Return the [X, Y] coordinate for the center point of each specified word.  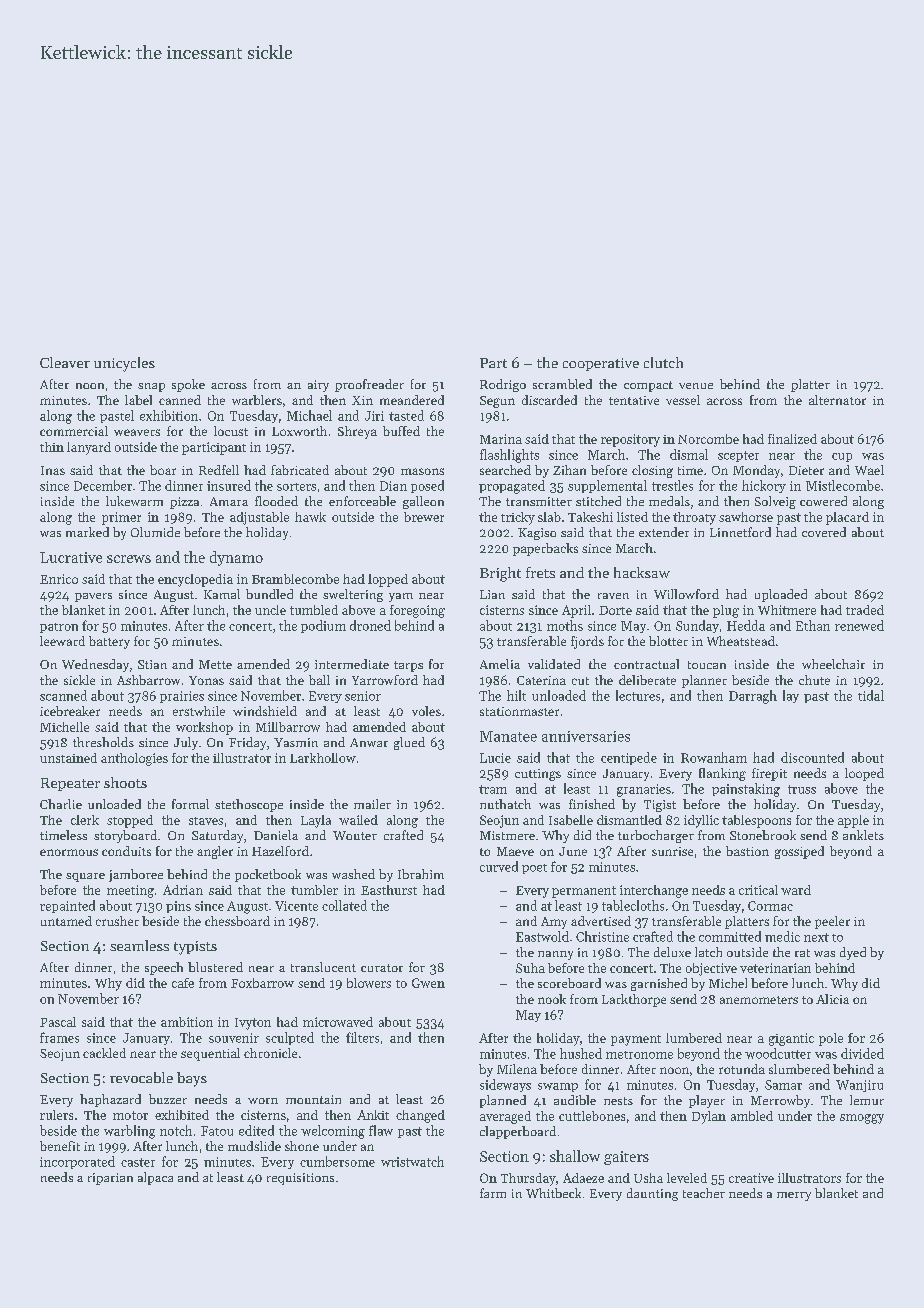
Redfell [219, 470]
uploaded [781, 595]
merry [794, 1196]
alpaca [155, 1178]
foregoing [417, 611]
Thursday [528, 1179]
